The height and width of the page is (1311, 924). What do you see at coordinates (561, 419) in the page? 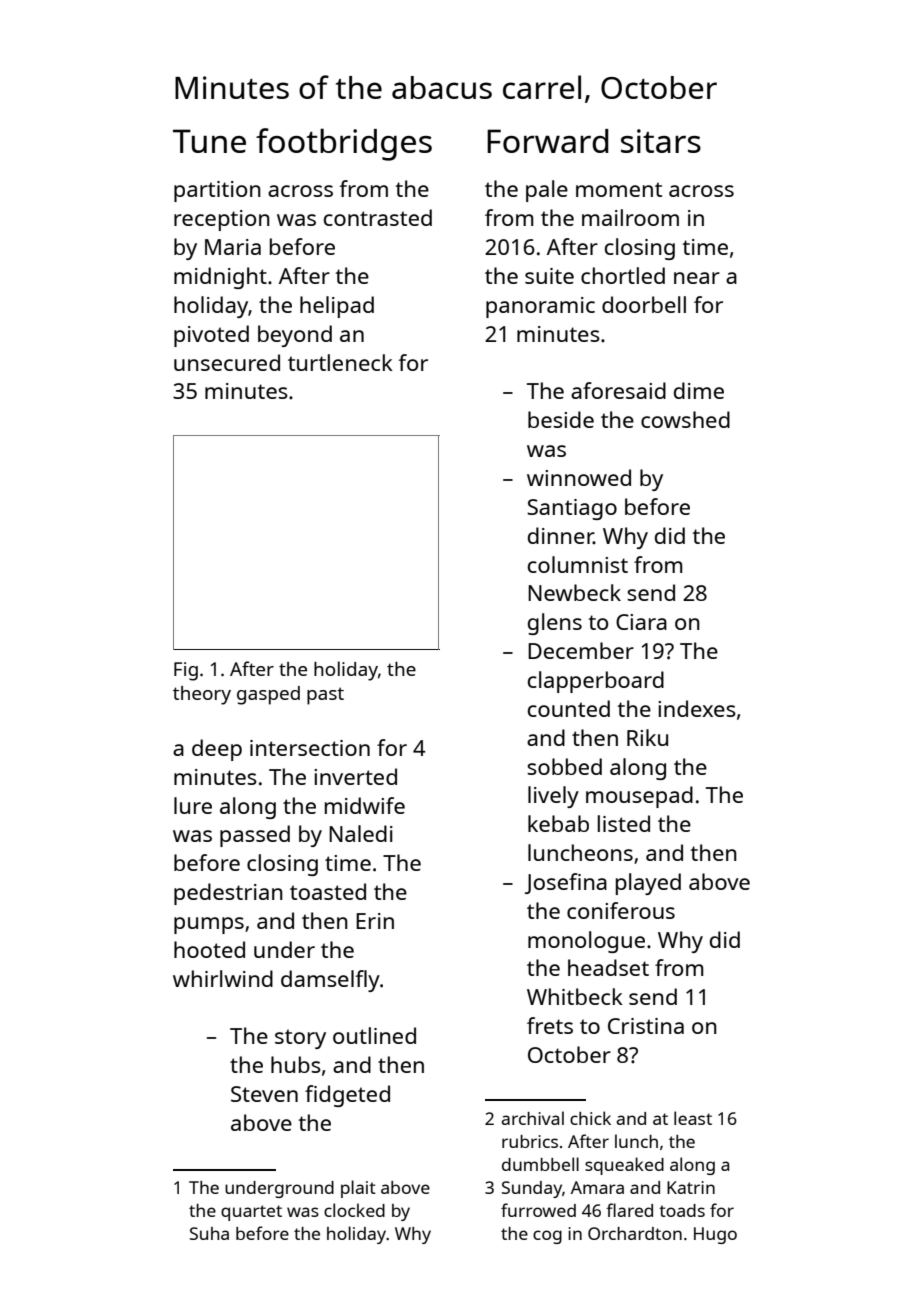
I see `beside` at bounding box center [561, 419].
